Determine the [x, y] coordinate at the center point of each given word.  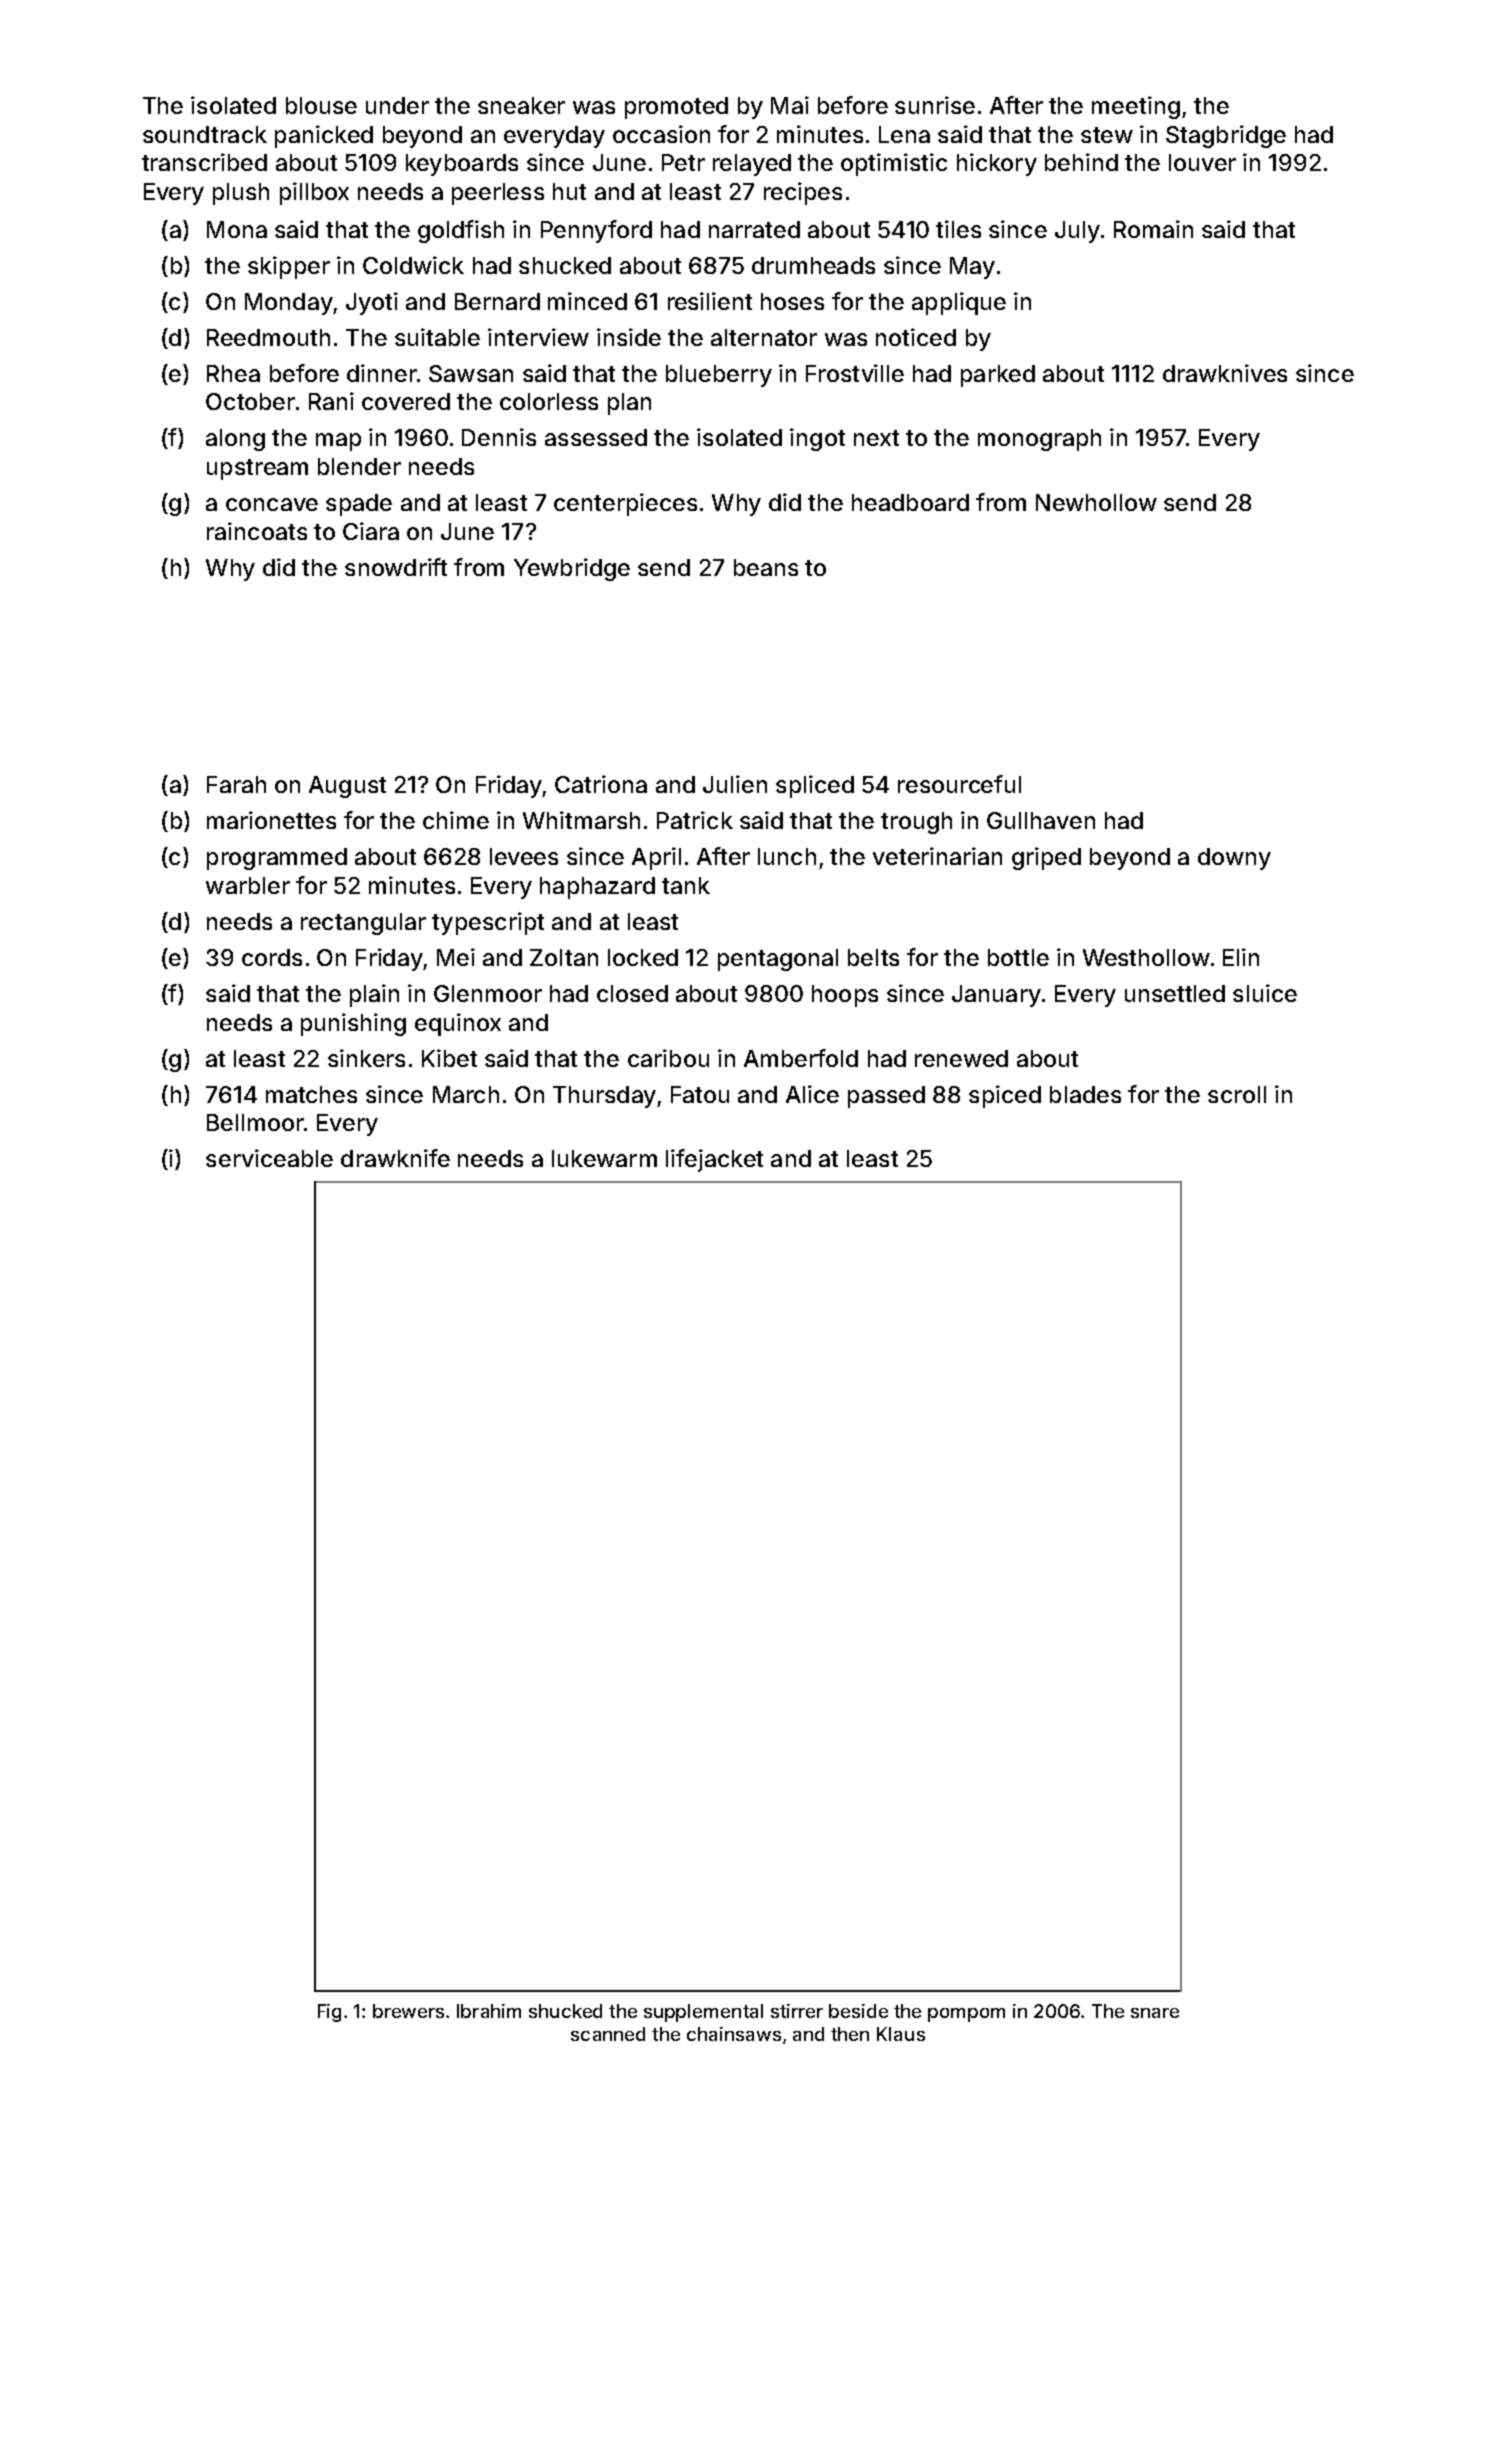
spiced [1005, 1096]
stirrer [797, 2011]
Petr [683, 162]
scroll [1237, 1094]
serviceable [269, 1158]
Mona [237, 229]
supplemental [703, 2013]
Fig [329, 2013]
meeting [1136, 107]
